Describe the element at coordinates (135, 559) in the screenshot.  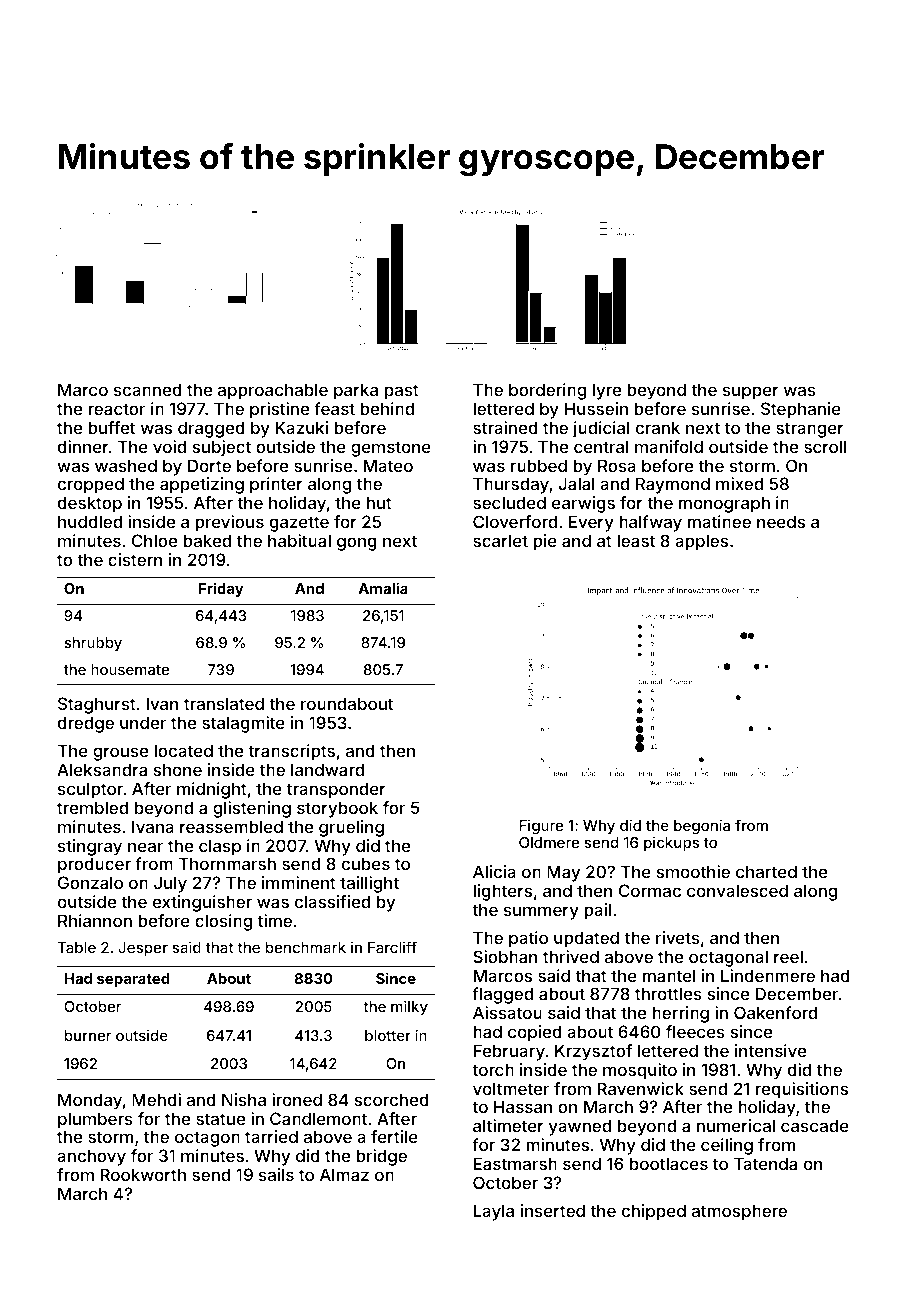
I see `cistern` at that location.
